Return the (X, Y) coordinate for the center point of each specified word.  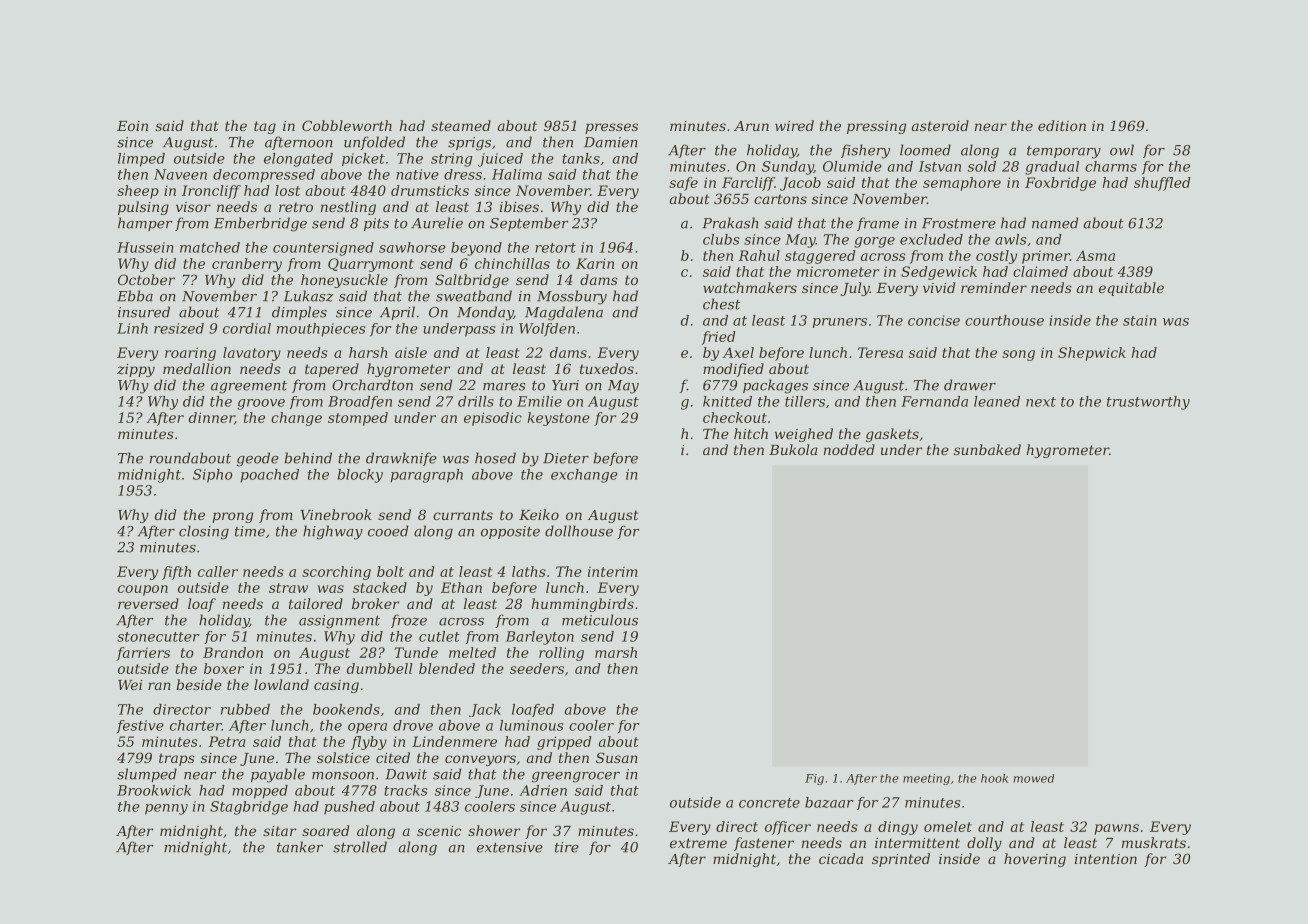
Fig (814, 779)
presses (611, 128)
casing (336, 686)
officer (788, 828)
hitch (751, 433)
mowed (1034, 778)
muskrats (1154, 842)
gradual (1052, 168)
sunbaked (987, 449)
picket (363, 159)
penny (166, 809)
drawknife (401, 459)
